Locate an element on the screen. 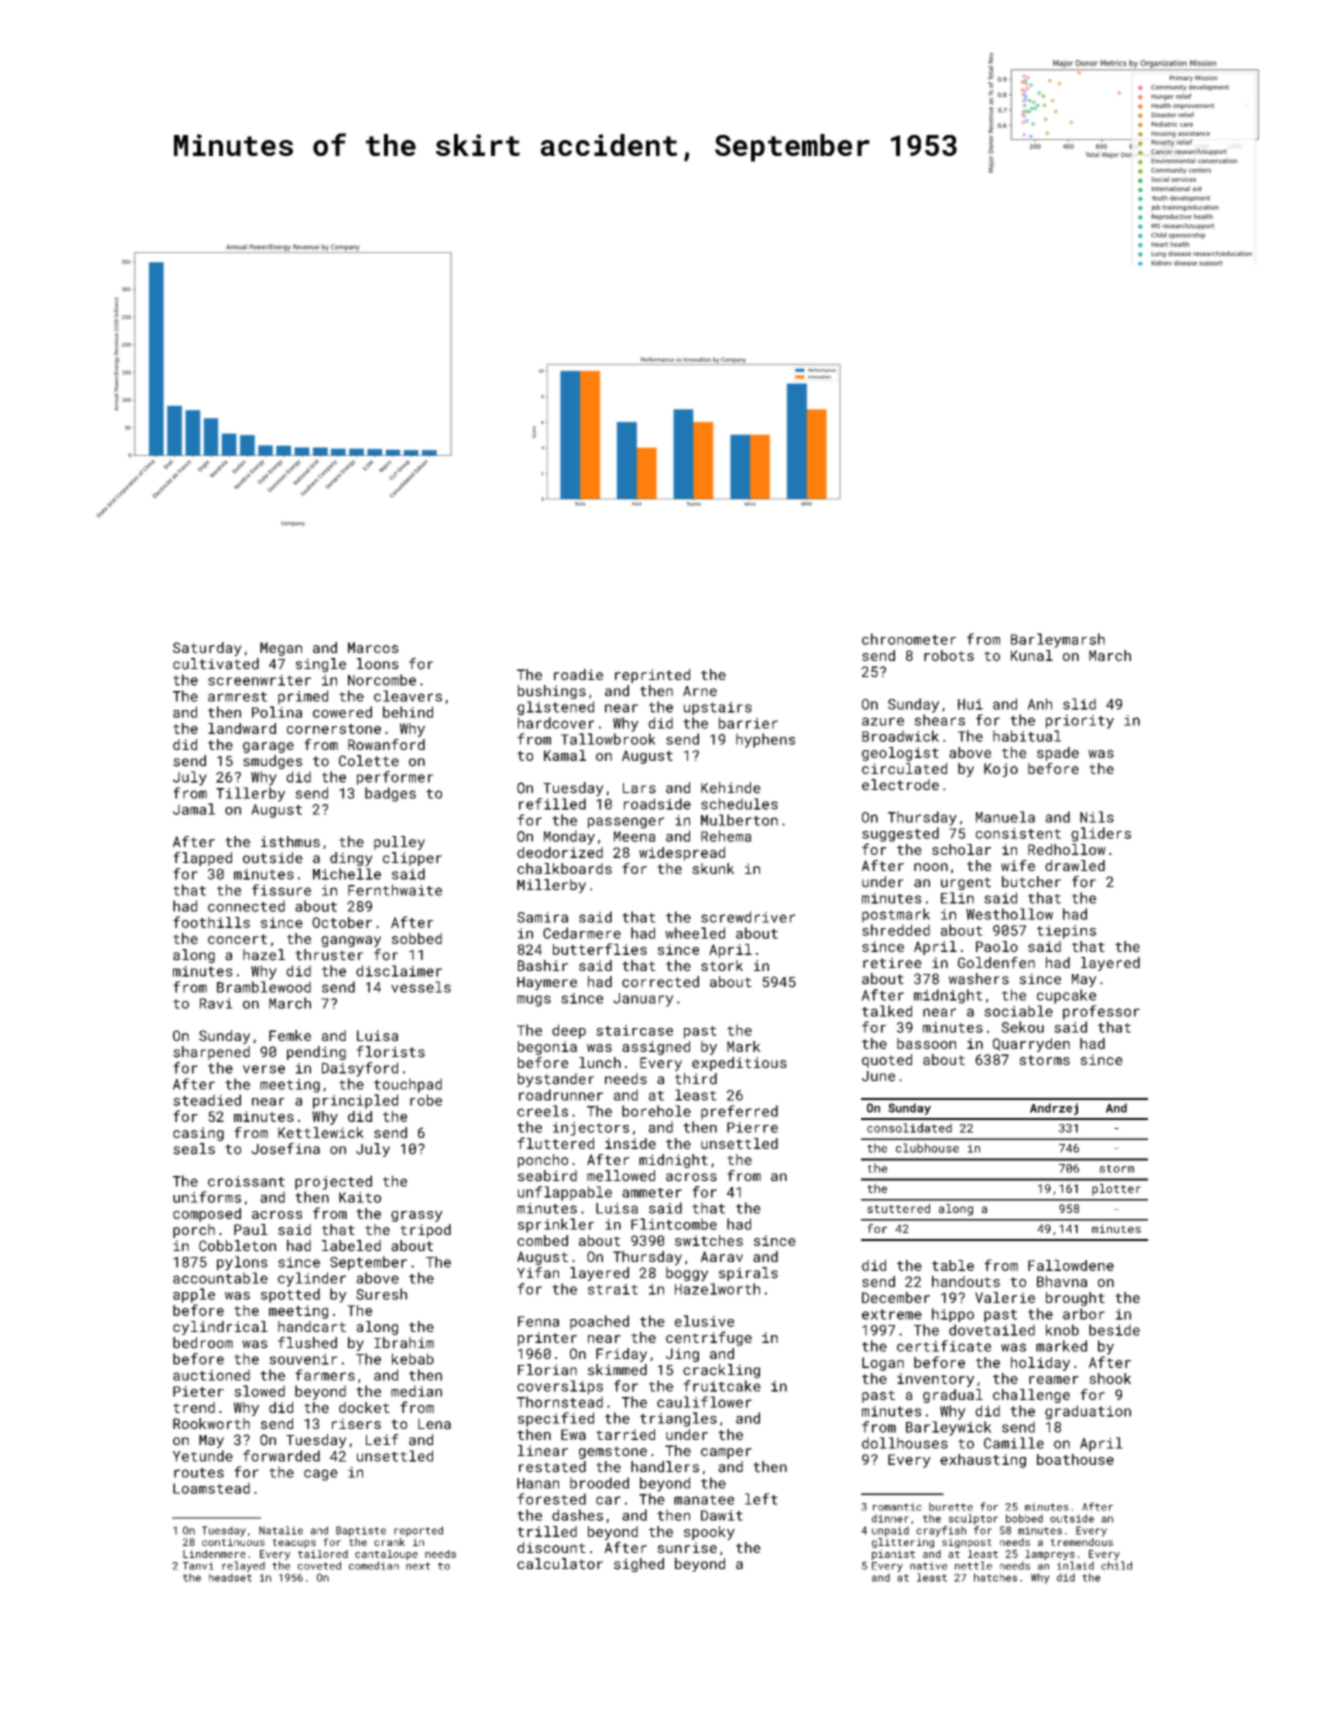 This screenshot has width=1320, height=1709. Megan is located at coordinates (281, 649).
